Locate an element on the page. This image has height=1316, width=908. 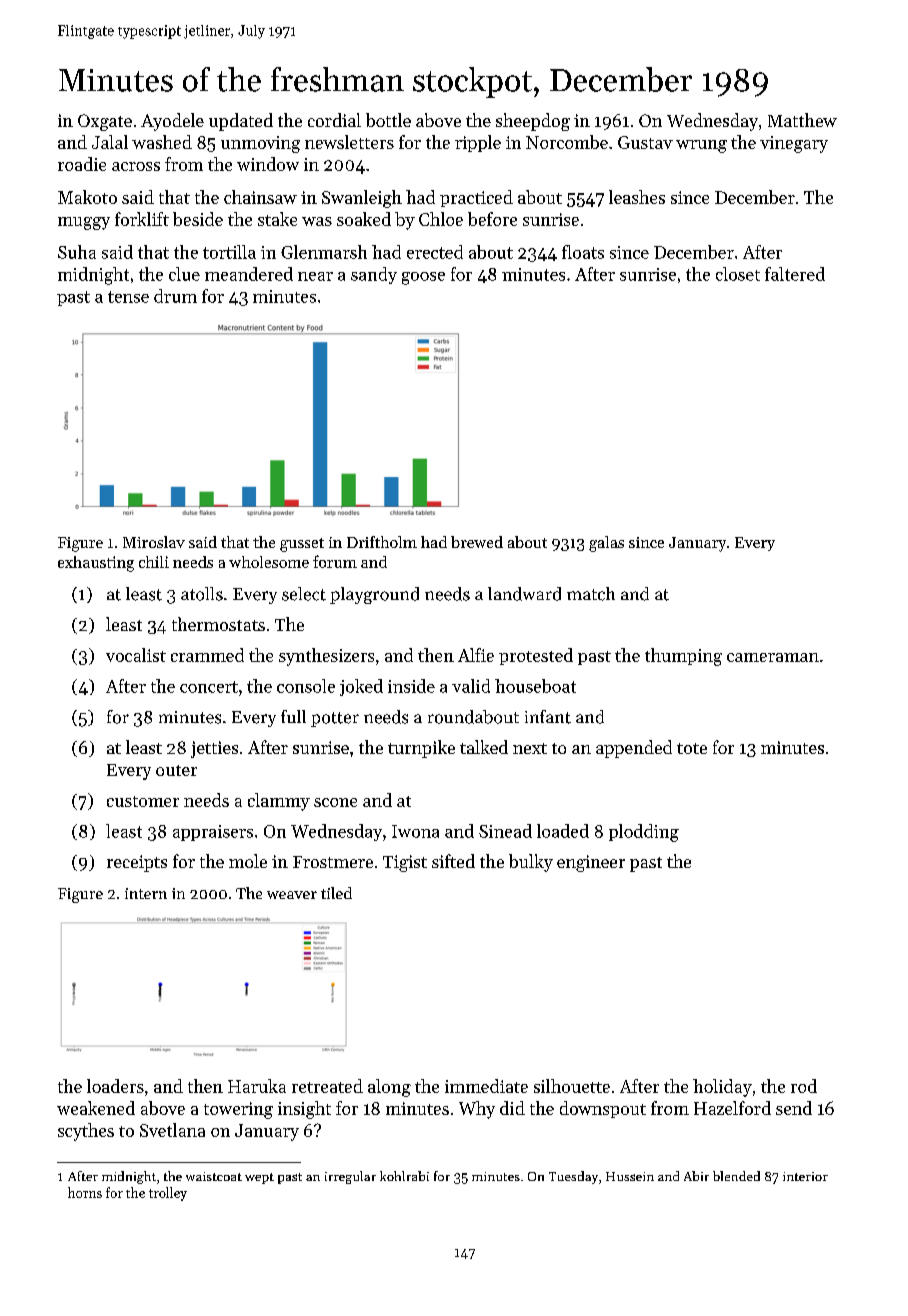
bulky is located at coordinates (531, 863).
